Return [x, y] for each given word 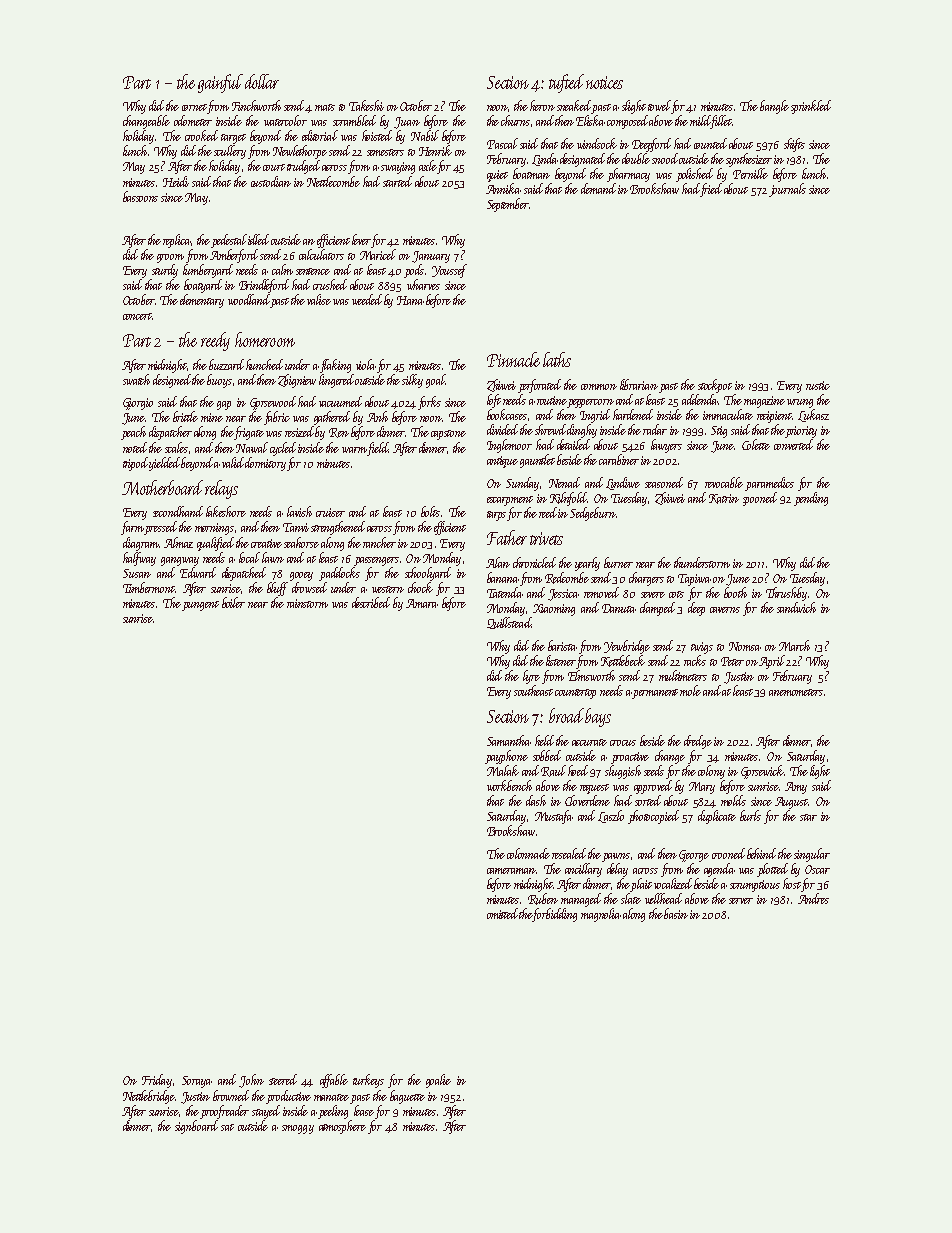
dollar [262, 81]
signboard [196, 1127]
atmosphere [342, 1127]
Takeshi [366, 105]
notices [604, 82]
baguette [407, 1097]
